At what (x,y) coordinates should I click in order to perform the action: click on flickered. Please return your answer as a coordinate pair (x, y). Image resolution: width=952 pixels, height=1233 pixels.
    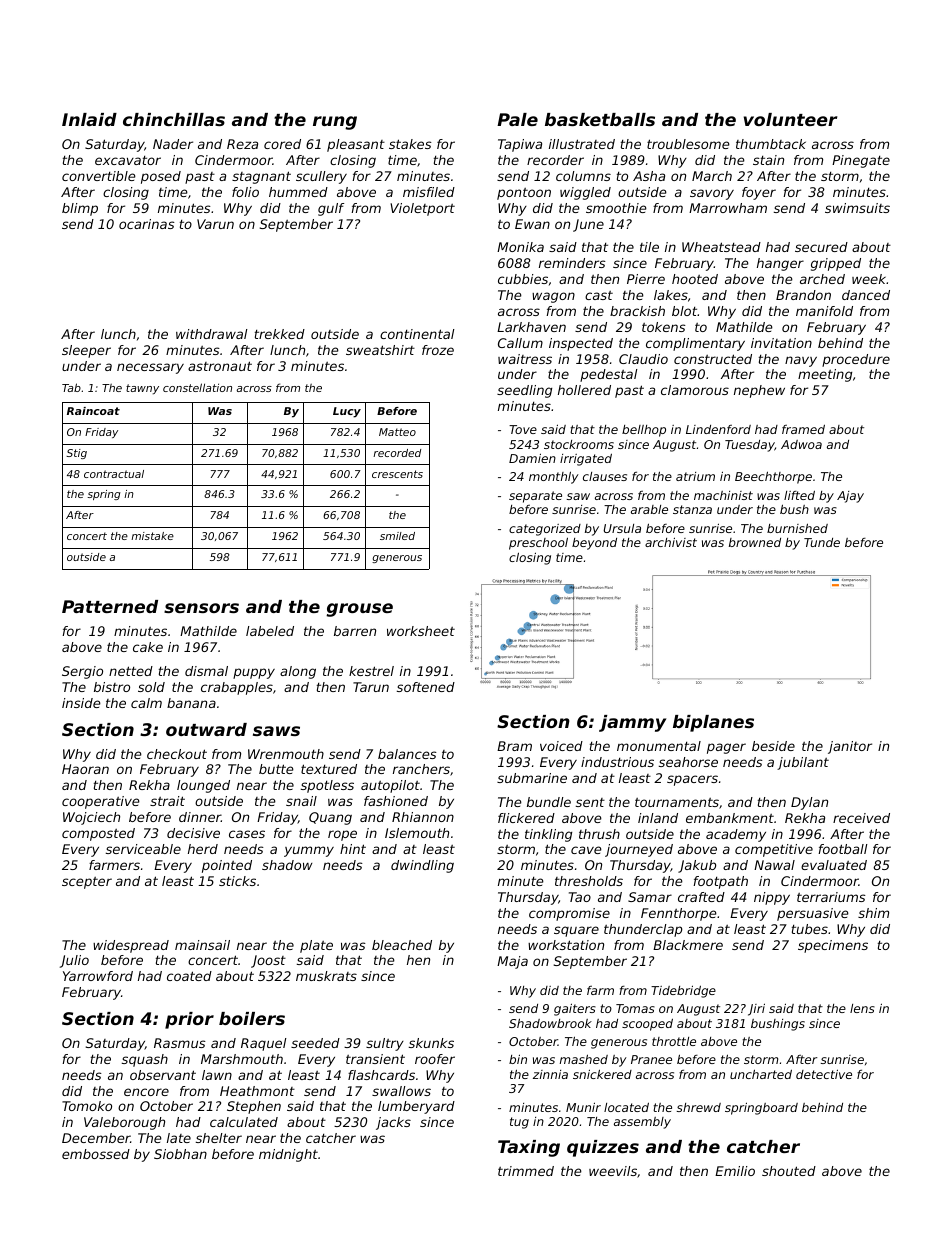
    Looking at the image, I should click on (526, 818).
